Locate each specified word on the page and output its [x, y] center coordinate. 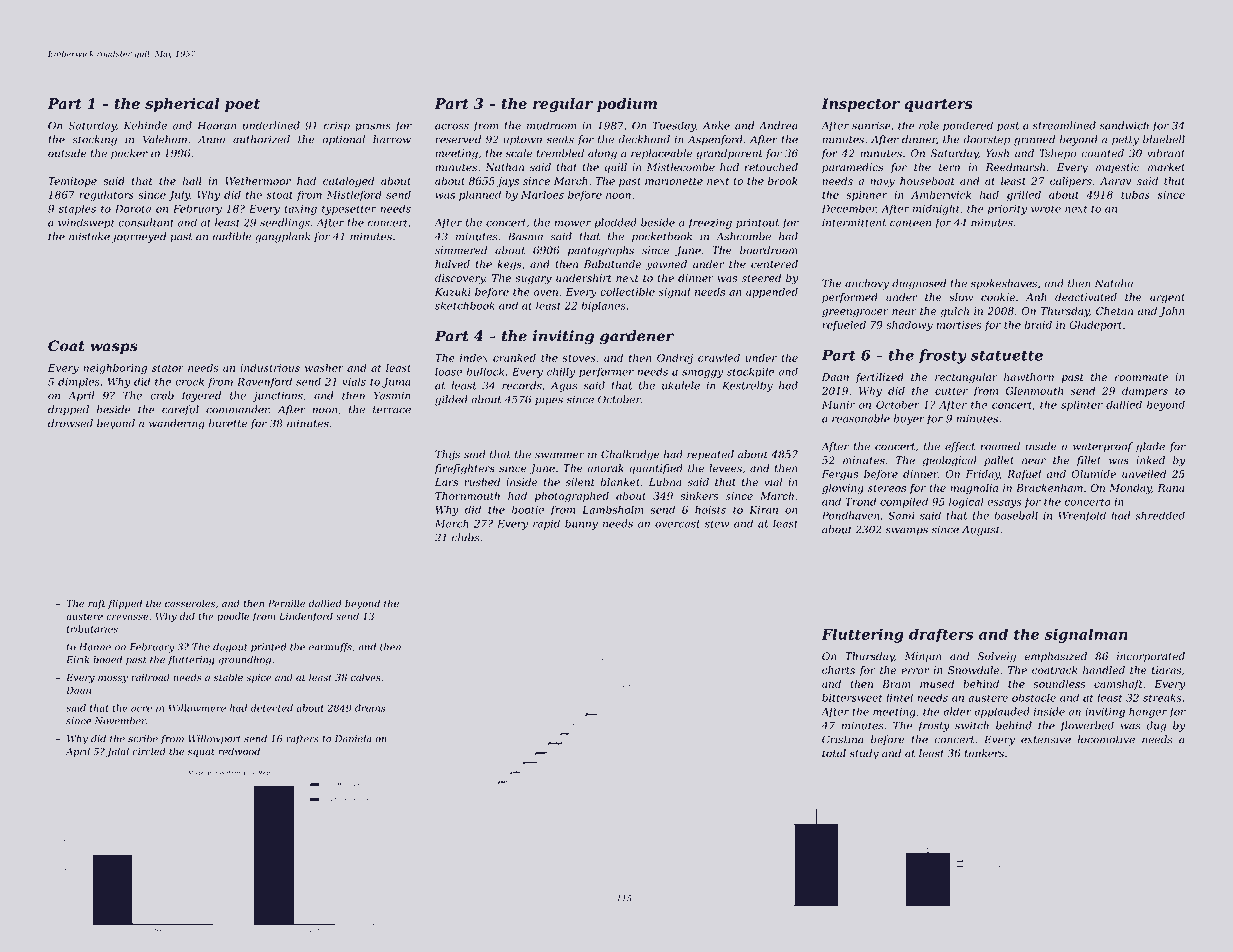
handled [1104, 670]
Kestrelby [747, 386]
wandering [177, 424]
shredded [1160, 515]
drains [370, 708]
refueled [844, 325]
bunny [581, 524]
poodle [233, 617]
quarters [938, 105]
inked [1150, 460]
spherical [182, 105]
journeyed [138, 237]
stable [228, 677]
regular [563, 105]
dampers [1145, 391]
